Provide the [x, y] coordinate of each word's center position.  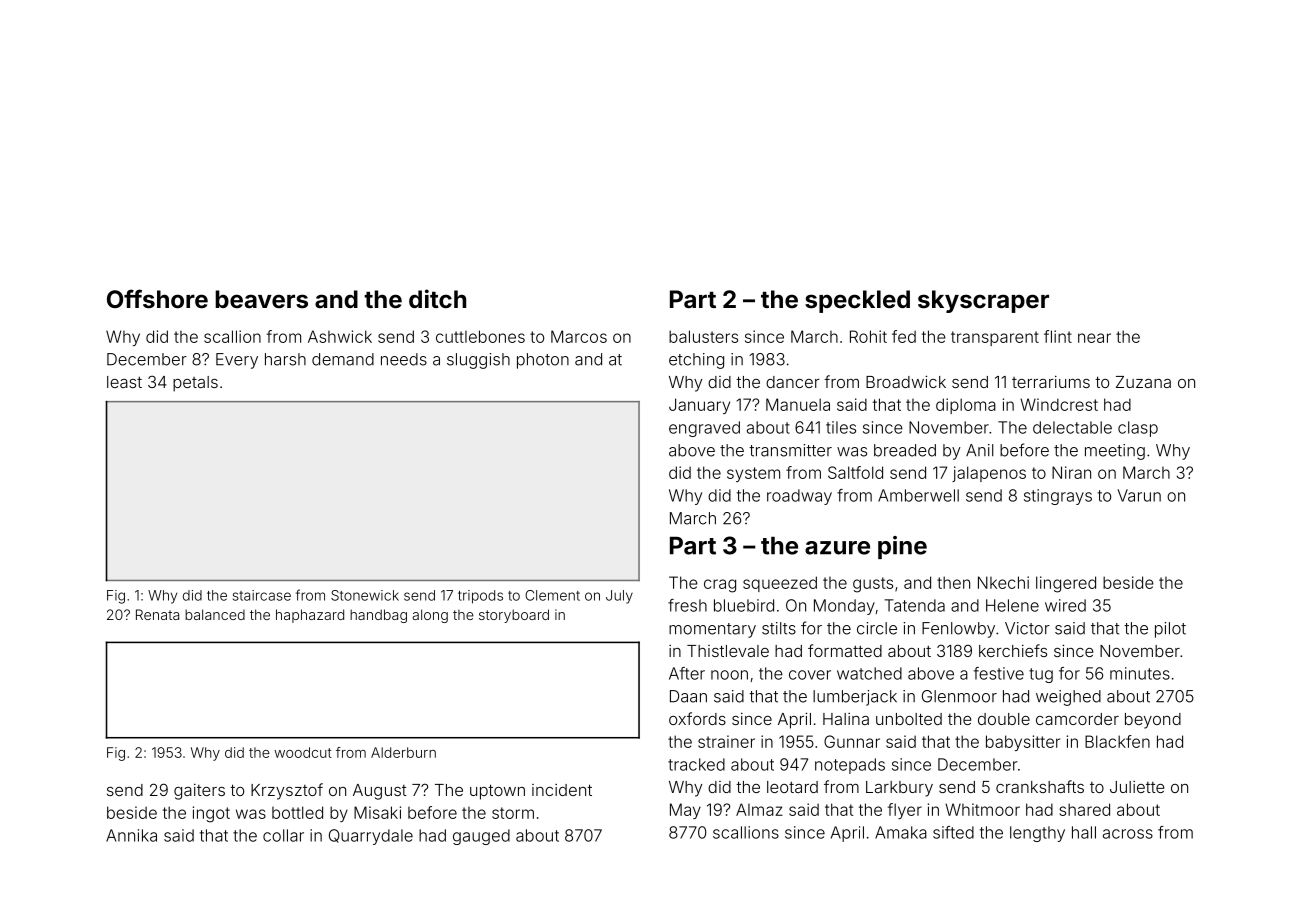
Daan [688, 696]
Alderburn [403, 752]
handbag [378, 616]
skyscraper [983, 301]
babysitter [1023, 743]
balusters [703, 336]
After [687, 673]
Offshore [157, 299]
